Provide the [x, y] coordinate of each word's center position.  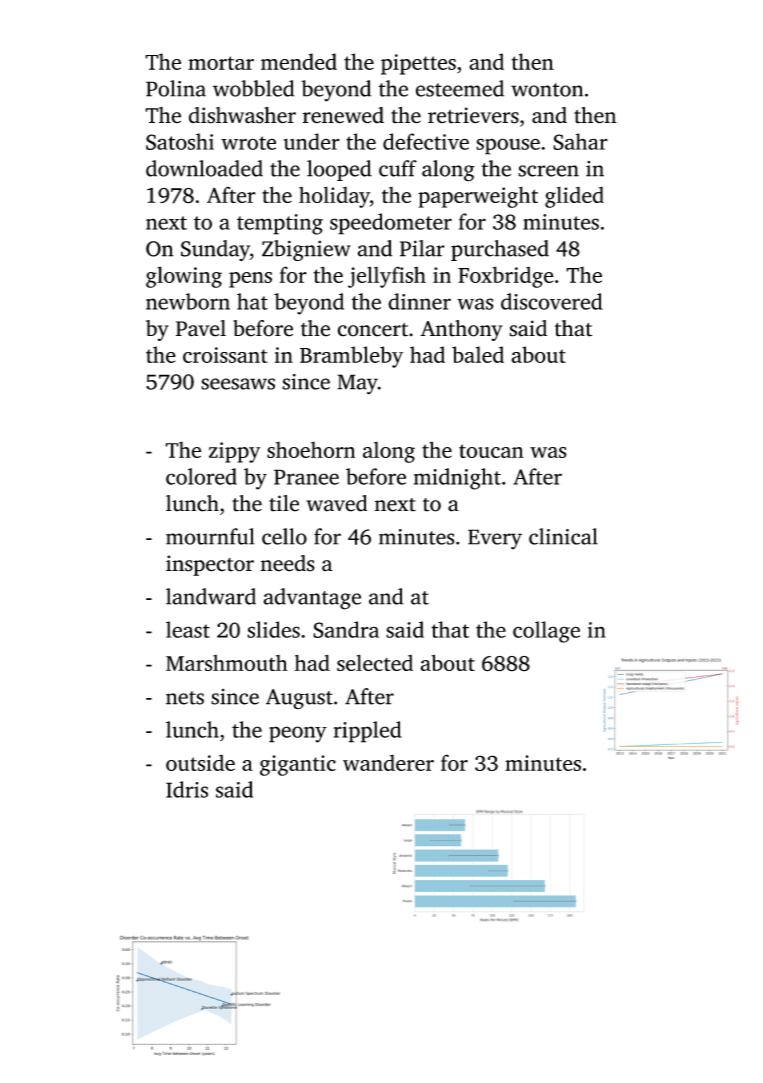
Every [495, 539]
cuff [398, 168]
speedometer [391, 224]
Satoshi [180, 141]
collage [546, 632]
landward [211, 596]
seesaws [238, 384]
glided [574, 197]
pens [250, 280]
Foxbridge [506, 277]
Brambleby [351, 357]
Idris [187, 789]
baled [478, 354]
